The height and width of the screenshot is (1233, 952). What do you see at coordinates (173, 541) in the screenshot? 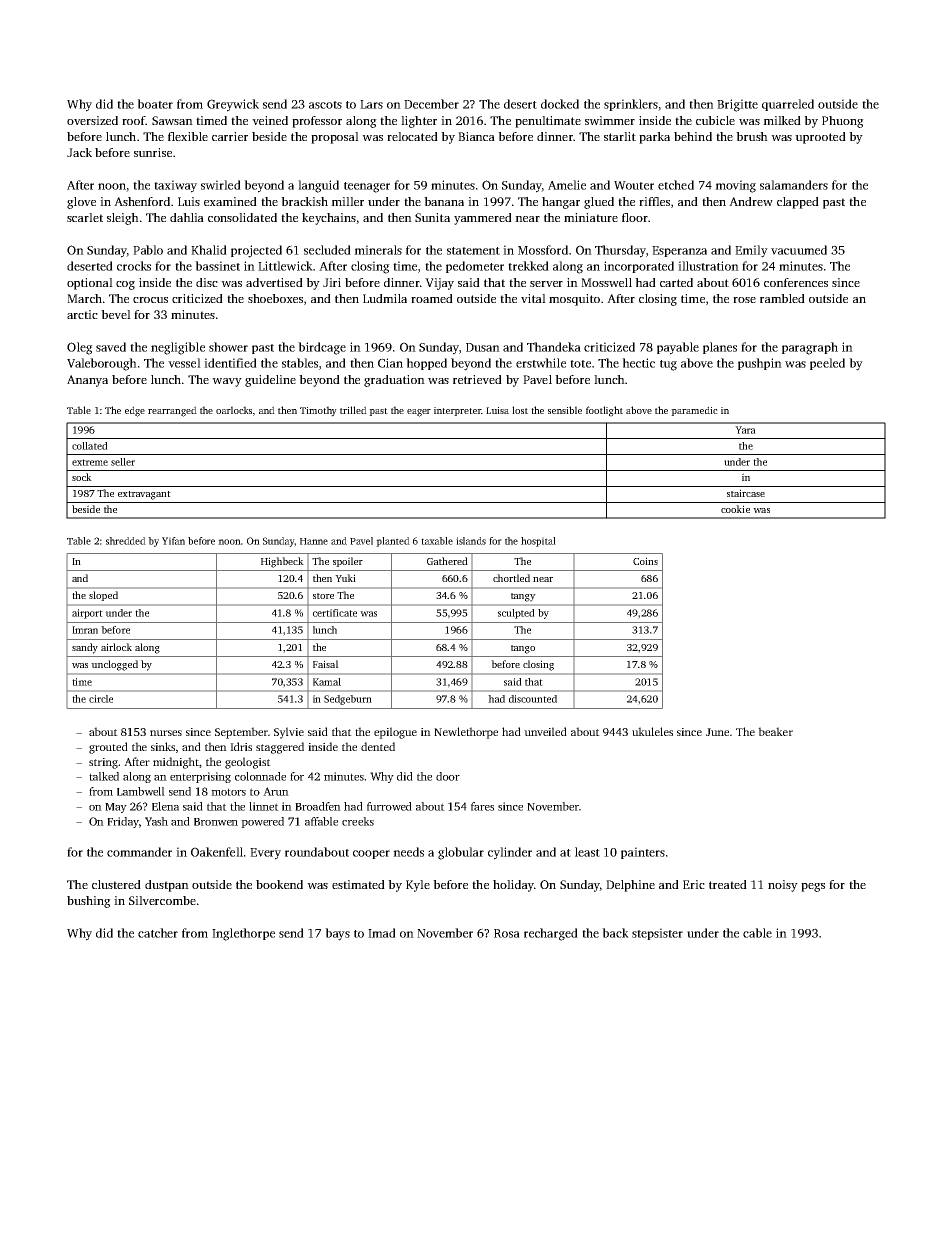
I see `Yifan` at bounding box center [173, 541].
